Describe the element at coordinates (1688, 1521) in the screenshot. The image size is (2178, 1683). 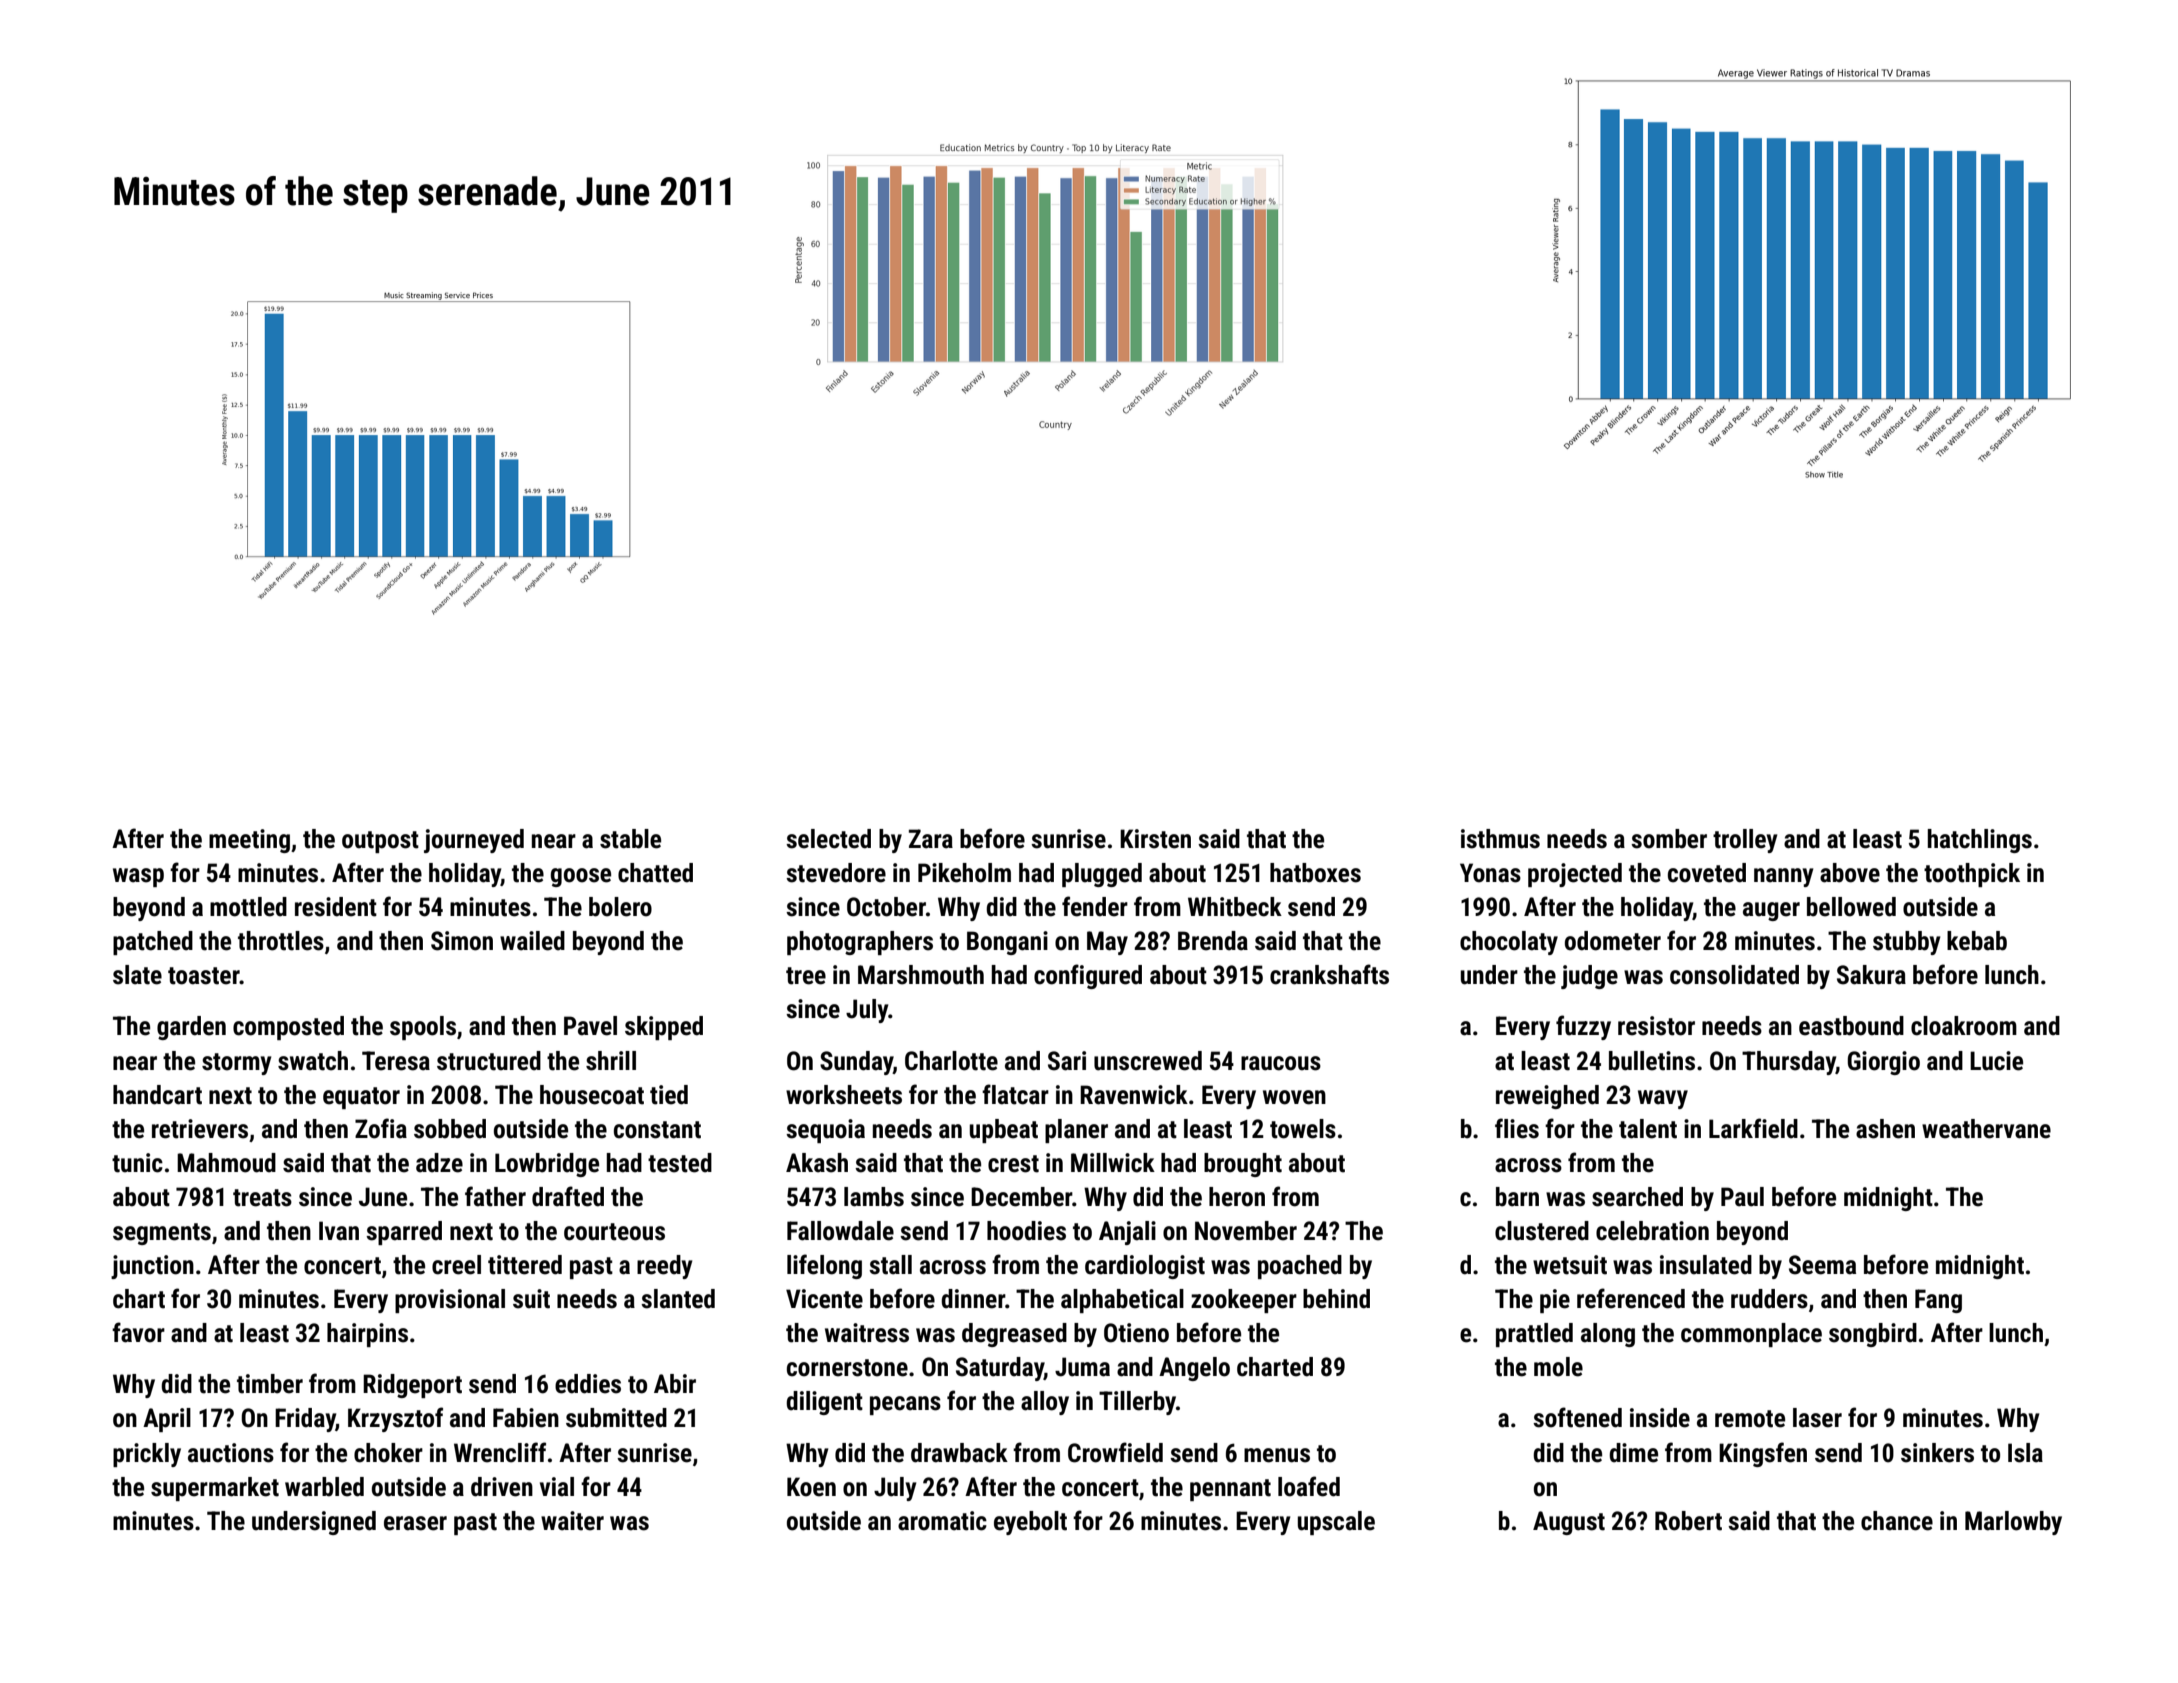
I see `Robert` at that location.
